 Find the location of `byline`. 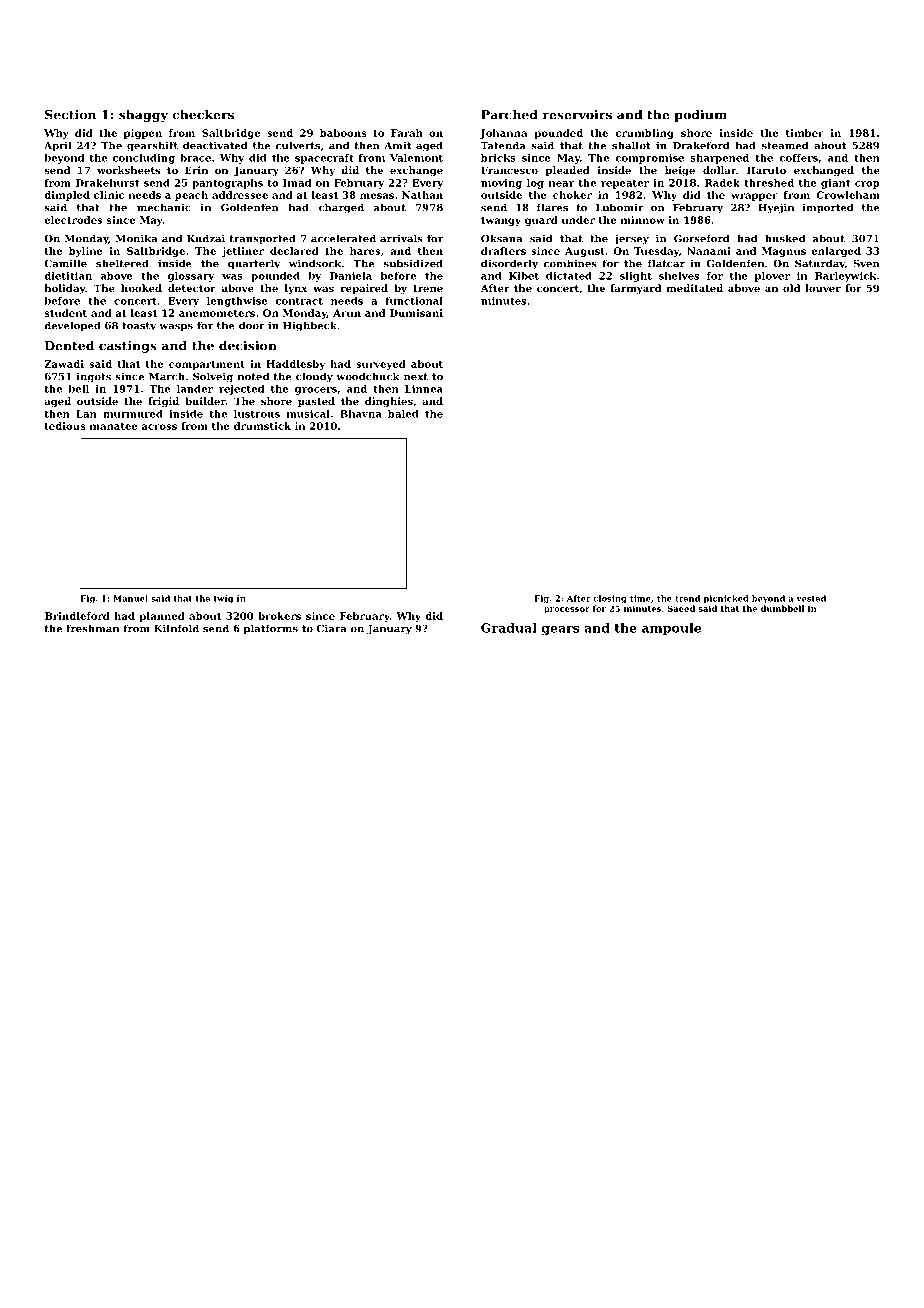

byline is located at coordinates (86, 252).
